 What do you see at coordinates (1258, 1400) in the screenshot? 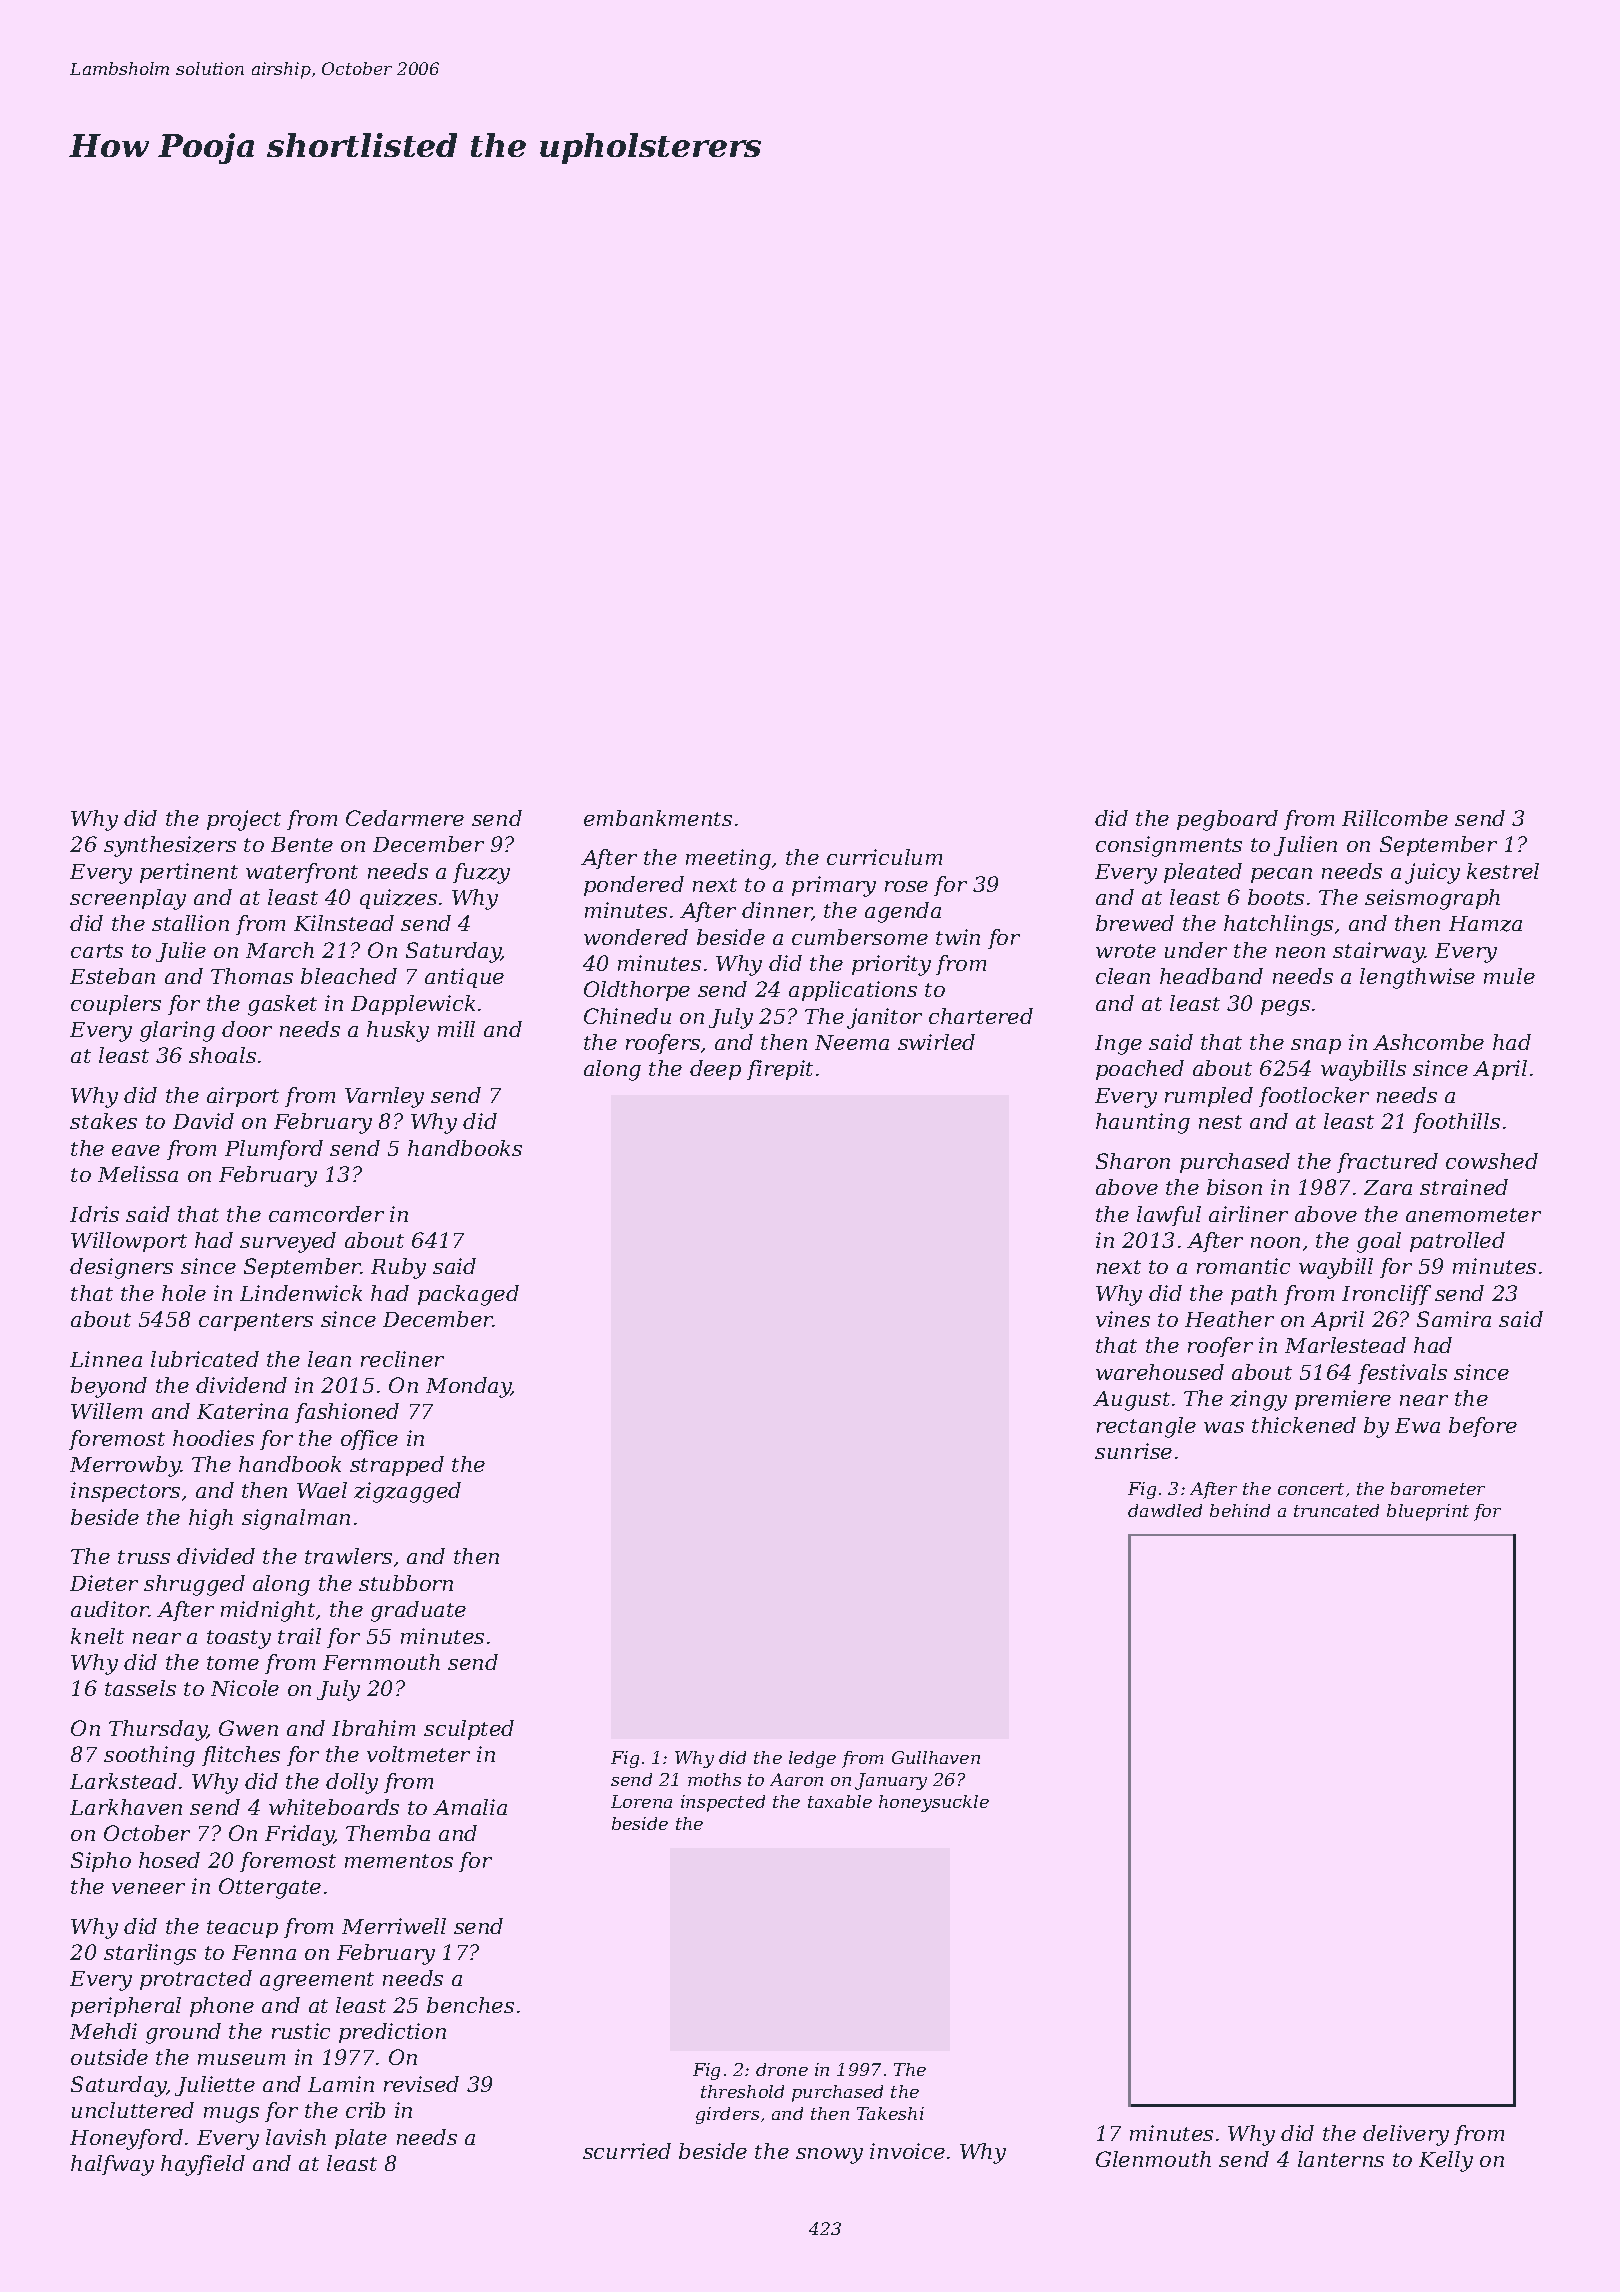
I see `zingy` at bounding box center [1258, 1400].
